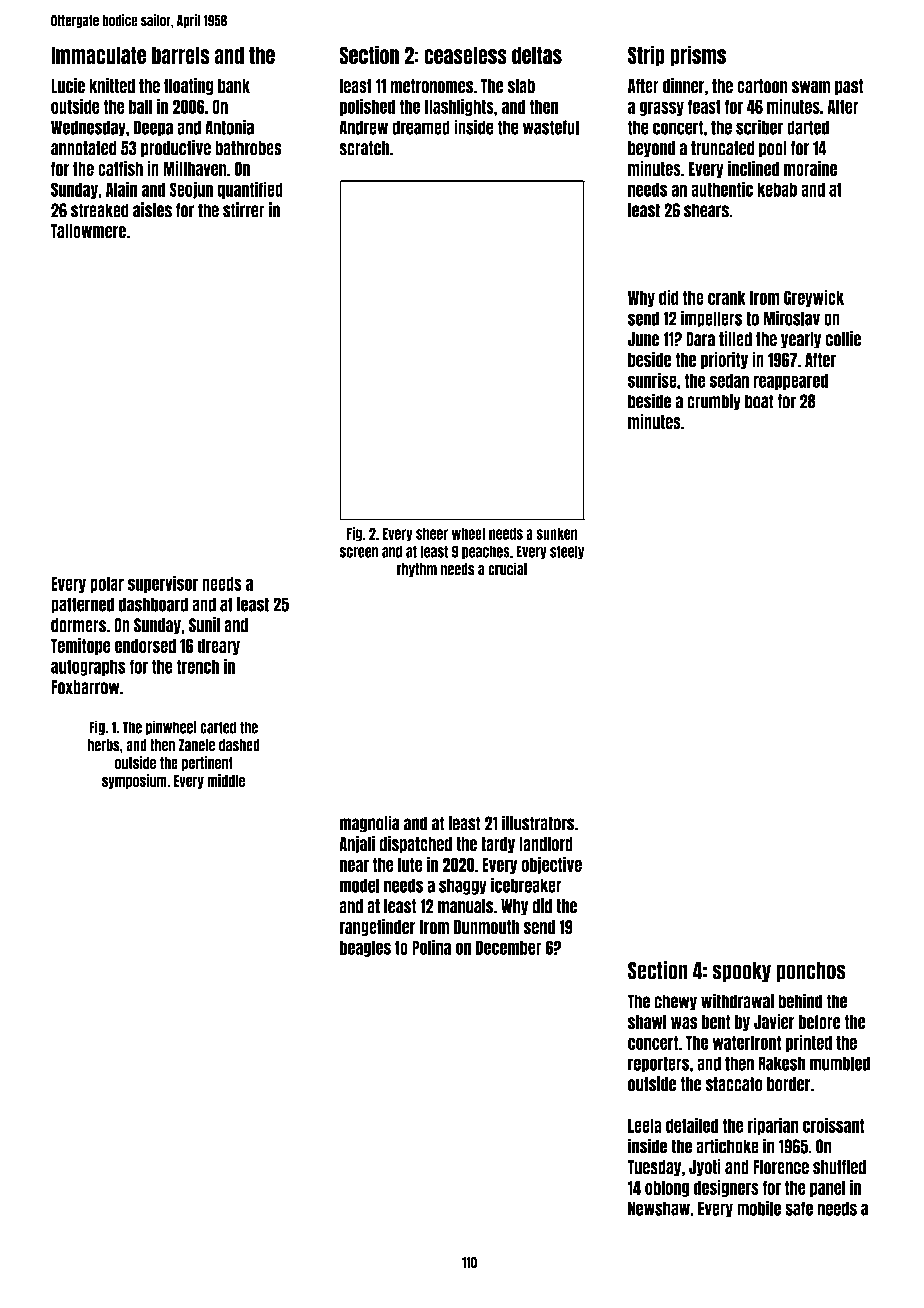 This screenshot has height=1308, width=924. Describe the element at coordinates (365, 948) in the screenshot. I see `beagles` at that location.
